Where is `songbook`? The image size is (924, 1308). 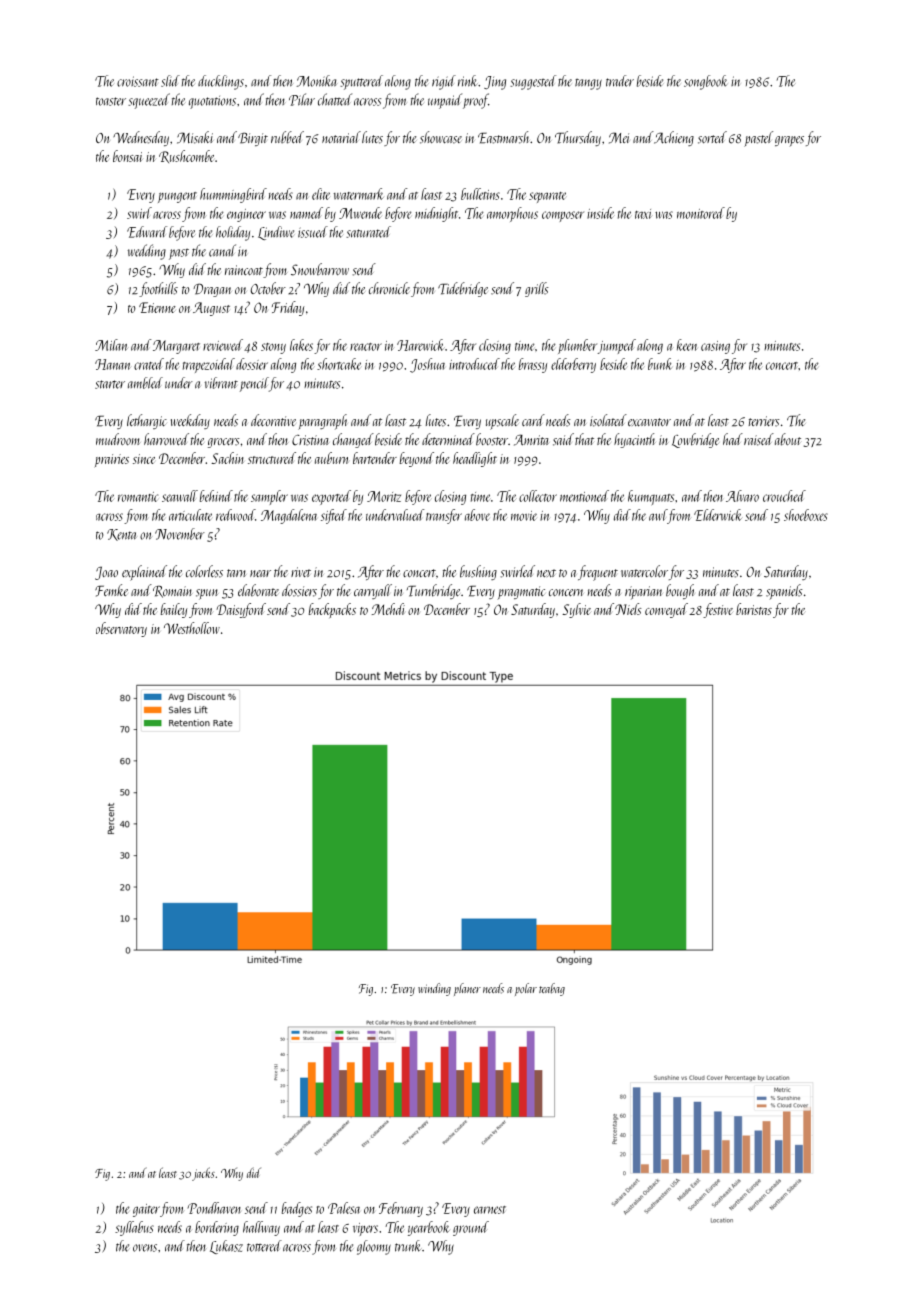 songbook is located at coordinates (705, 82).
